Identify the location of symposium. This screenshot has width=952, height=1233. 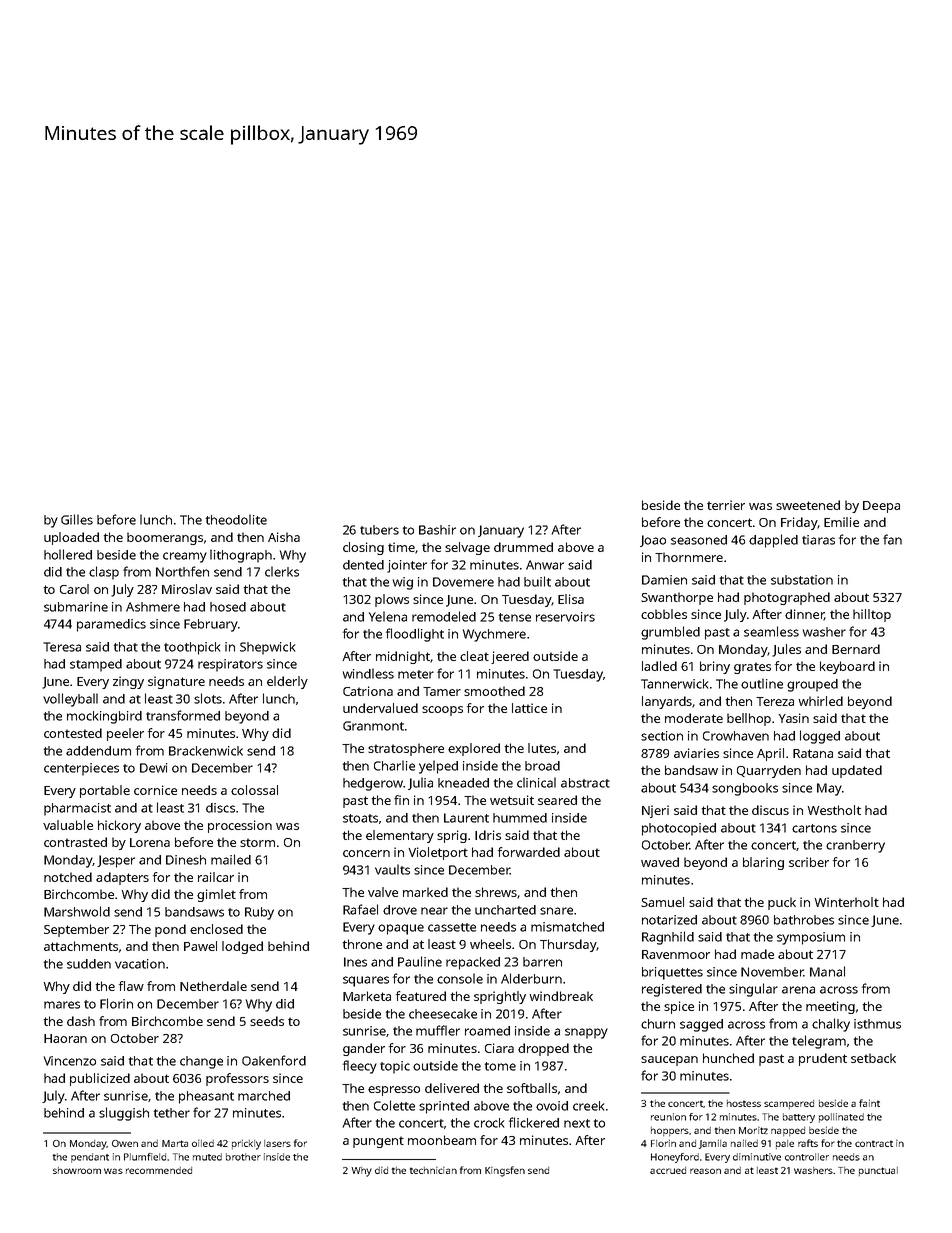
(811, 938).
